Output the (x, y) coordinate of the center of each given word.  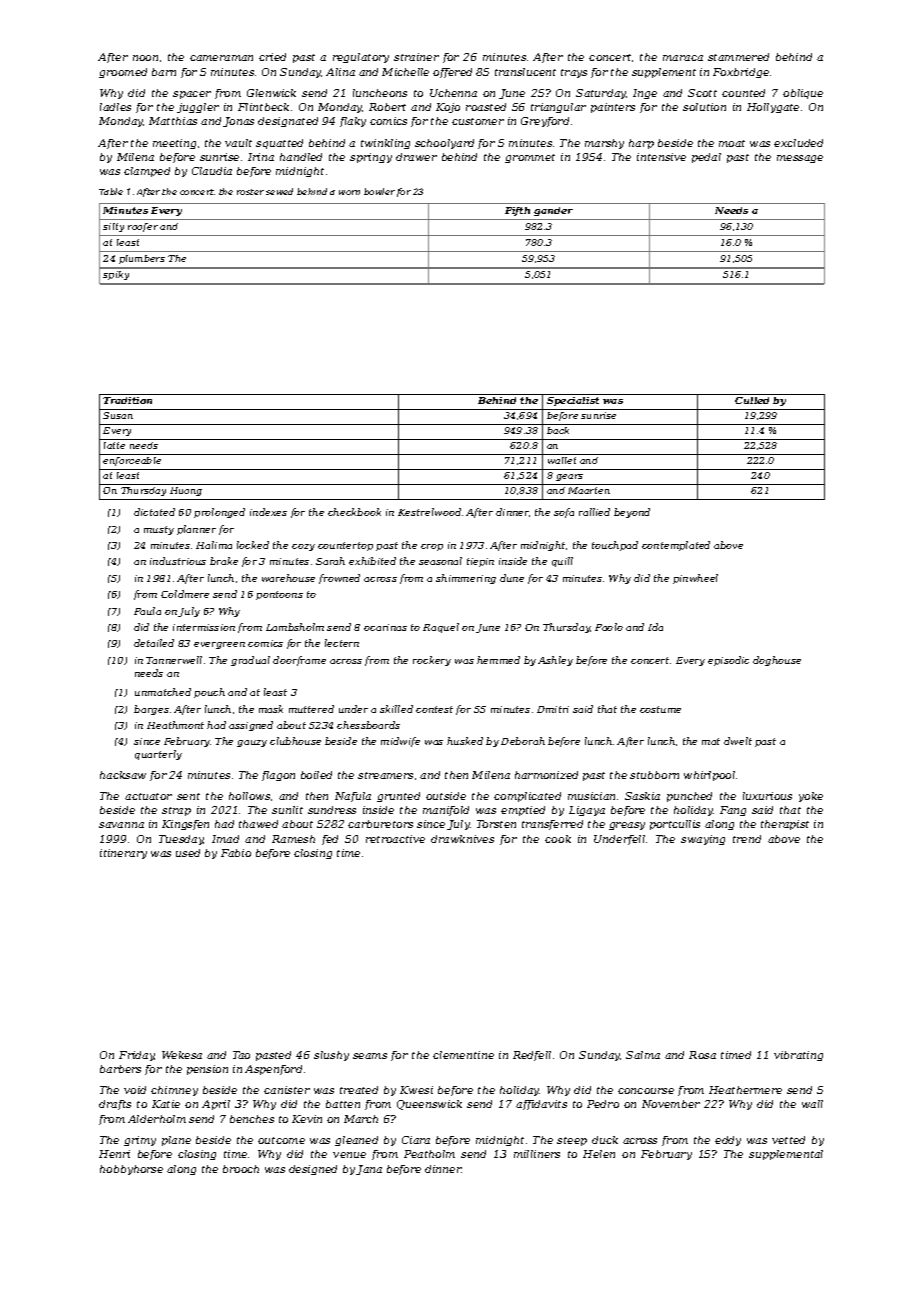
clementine (463, 1055)
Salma (643, 1055)
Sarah (330, 561)
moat (732, 143)
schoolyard (444, 144)
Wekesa (182, 1055)
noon (145, 58)
